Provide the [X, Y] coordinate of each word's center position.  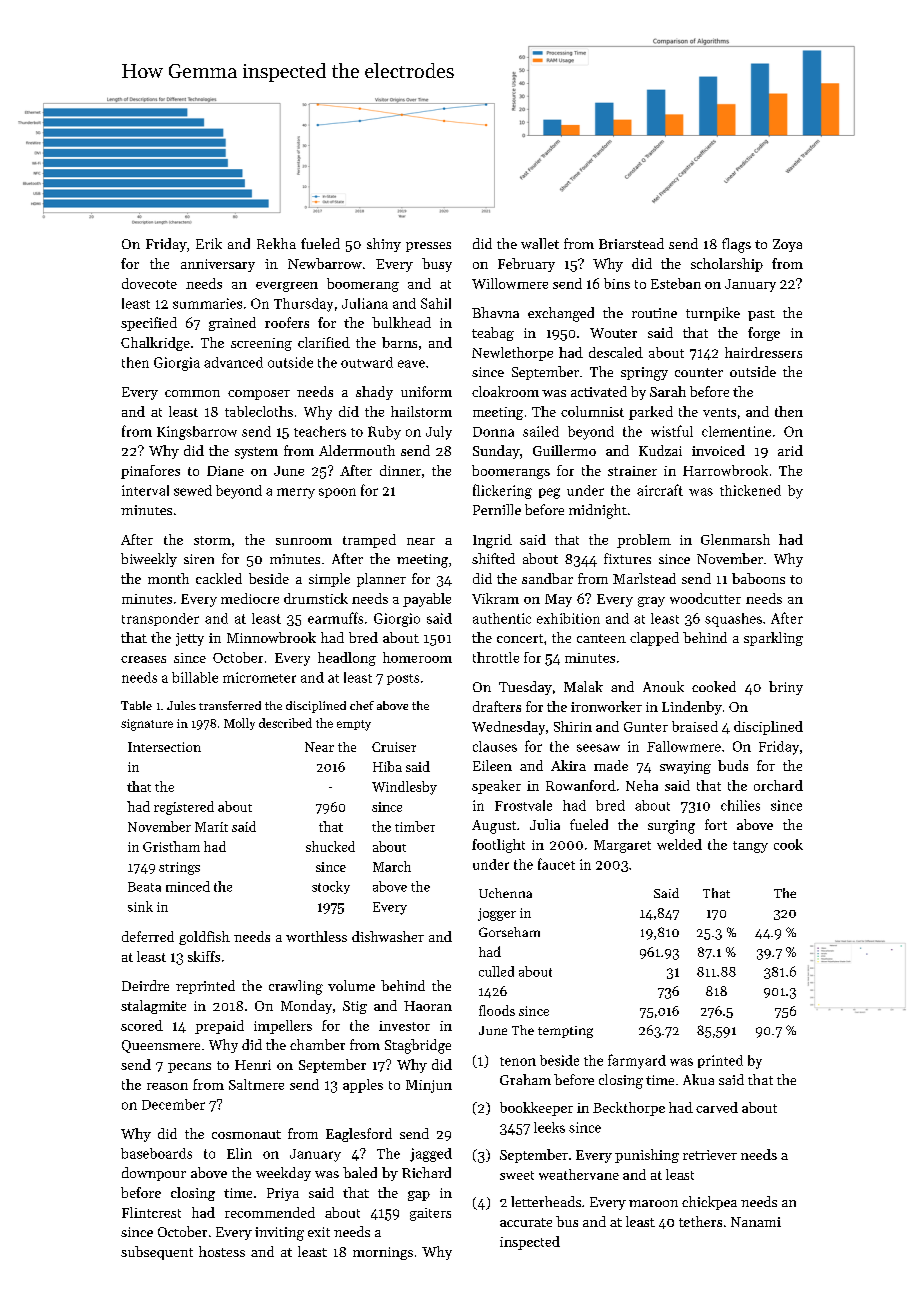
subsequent [157, 1253]
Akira [568, 765]
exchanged [561, 314]
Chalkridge [155, 344]
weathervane [579, 1174]
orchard [778, 785]
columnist [592, 411]
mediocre [250, 598]
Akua [698, 1079]
